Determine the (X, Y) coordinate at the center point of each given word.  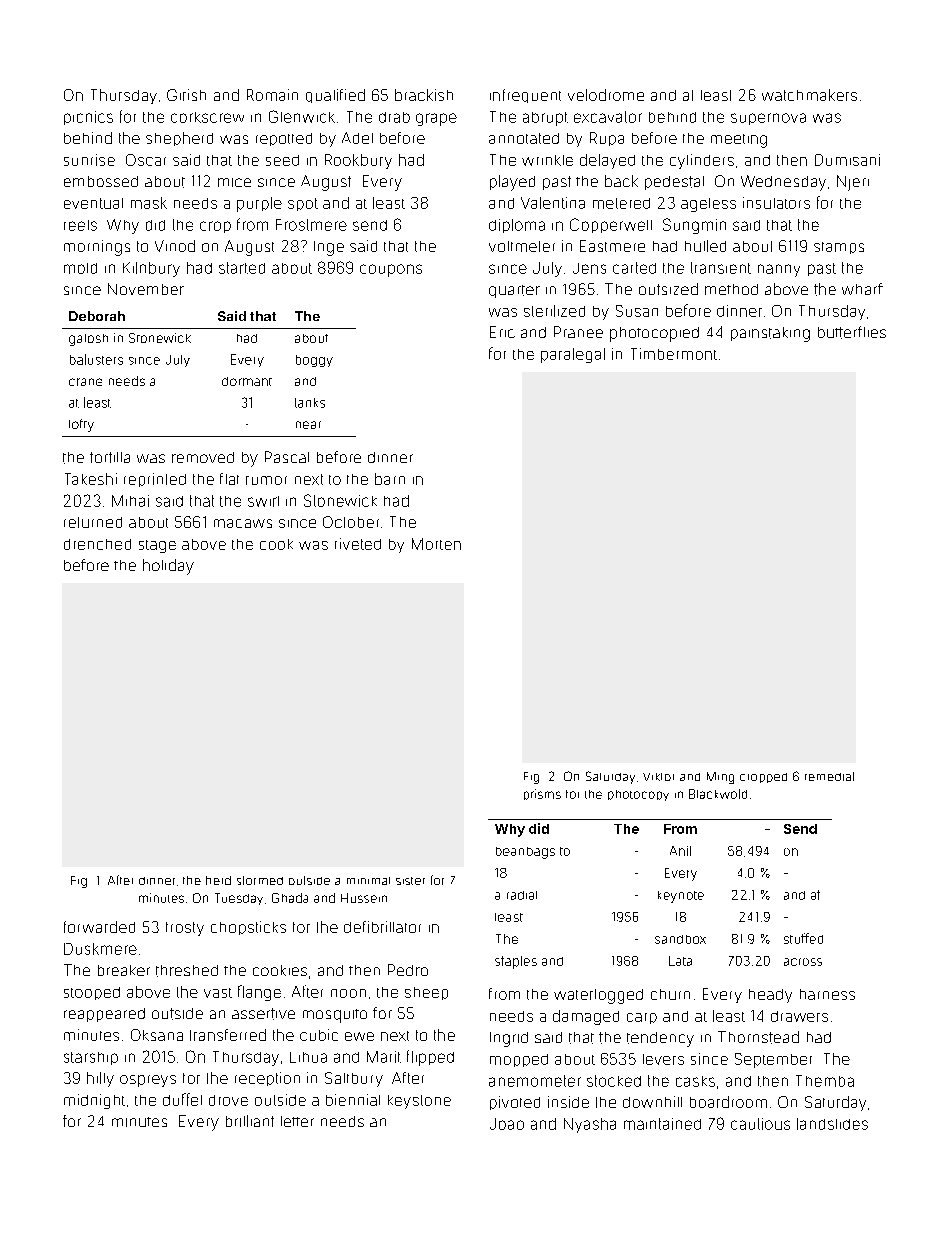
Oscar (146, 160)
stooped (92, 993)
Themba (825, 1081)
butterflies (852, 332)
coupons (391, 270)
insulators (776, 203)
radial (522, 895)
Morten (436, 544)
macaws (243, 523)
